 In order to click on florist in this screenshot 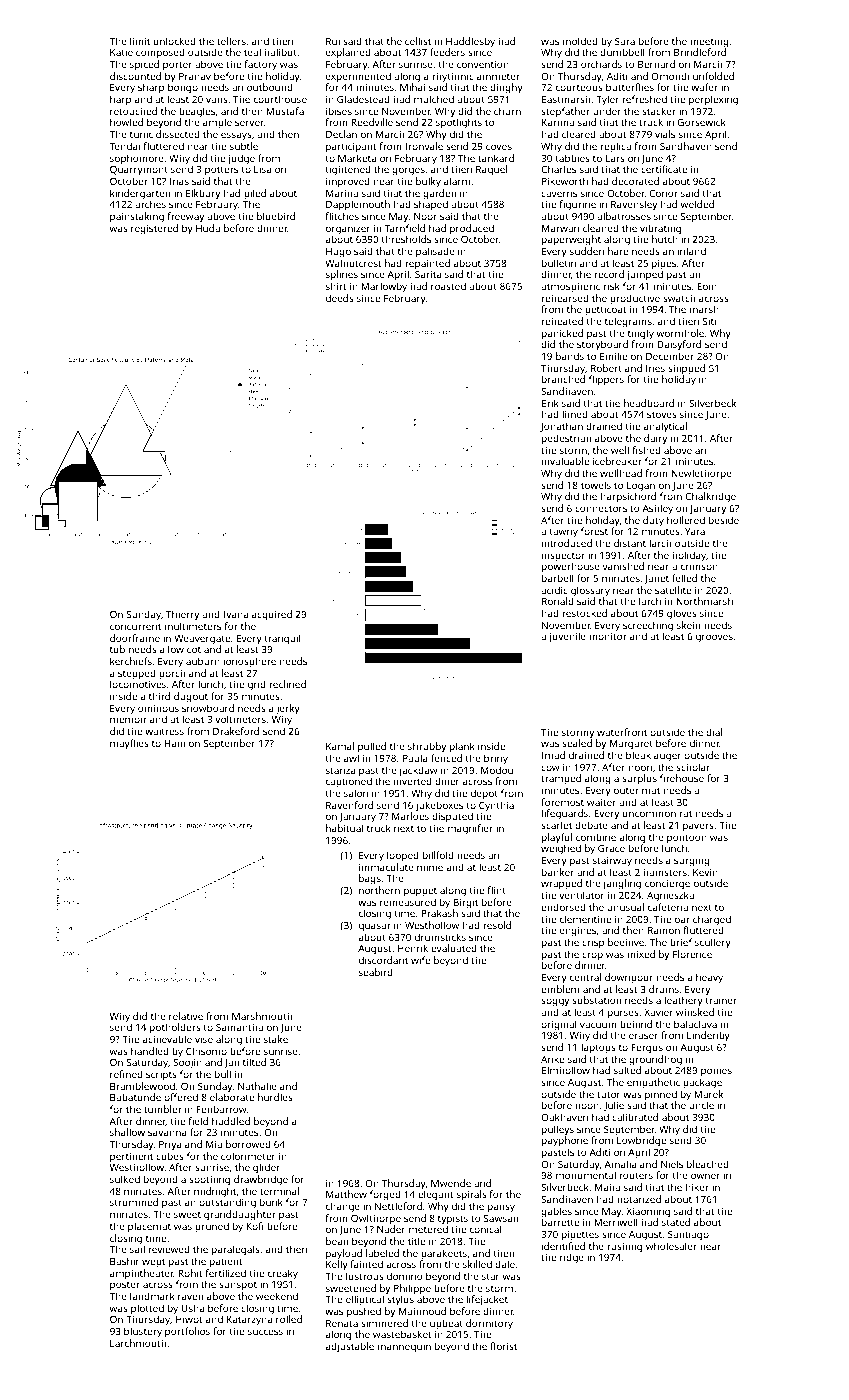, I will do `click(504, 1346)`.
